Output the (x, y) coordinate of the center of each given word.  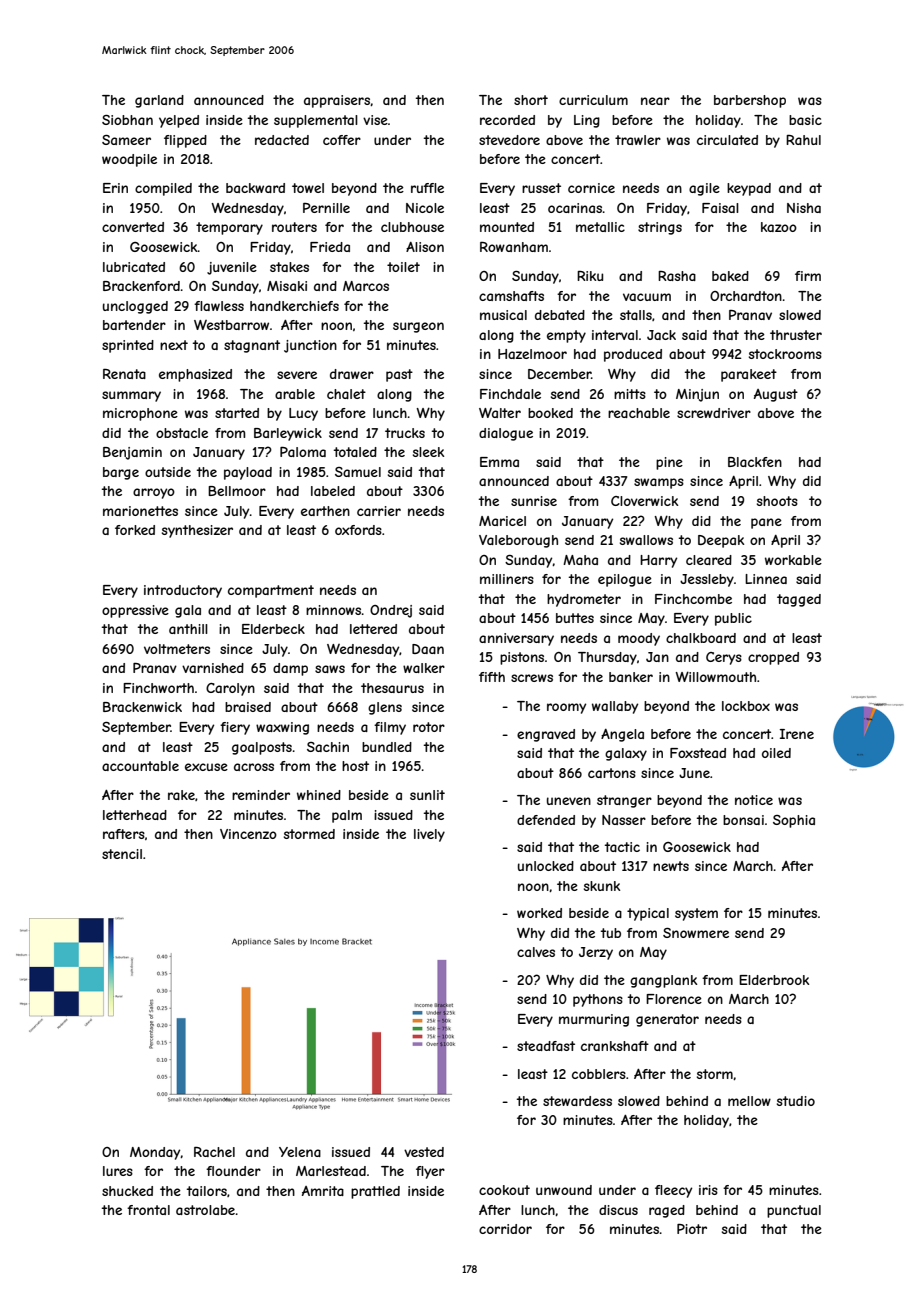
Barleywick (288, 434)
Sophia (794, 821)
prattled (375, 1192)
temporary (229, 228)
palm (347, 816)
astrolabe (205, 1210)
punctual (794, 1211)
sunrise (534, 501)
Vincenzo (248, 834)
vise (375, 120)
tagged (799, 600)
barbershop (750, 101)
